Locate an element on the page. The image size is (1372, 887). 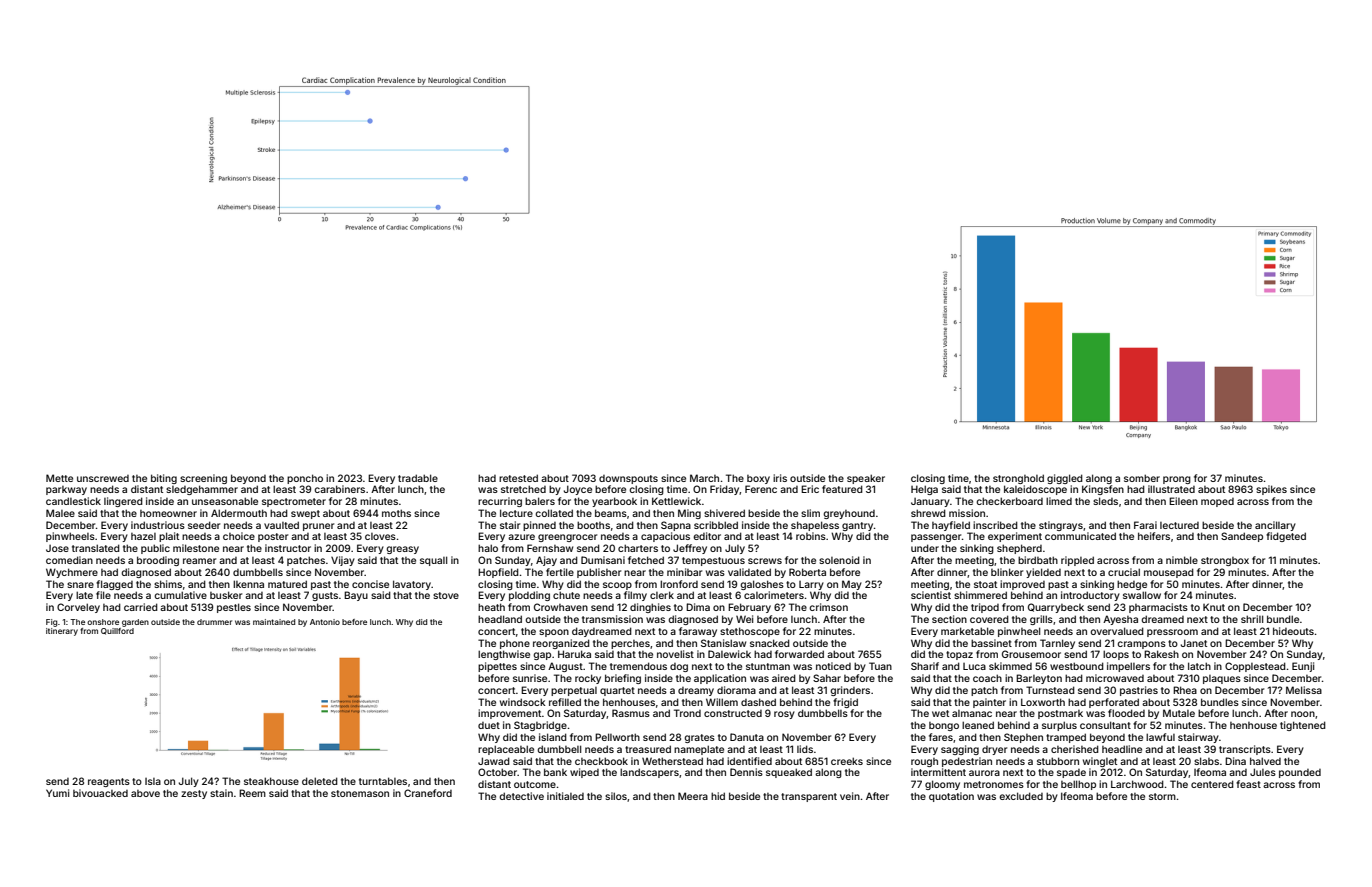
Mutale is located at coordinates (1179, 713).
